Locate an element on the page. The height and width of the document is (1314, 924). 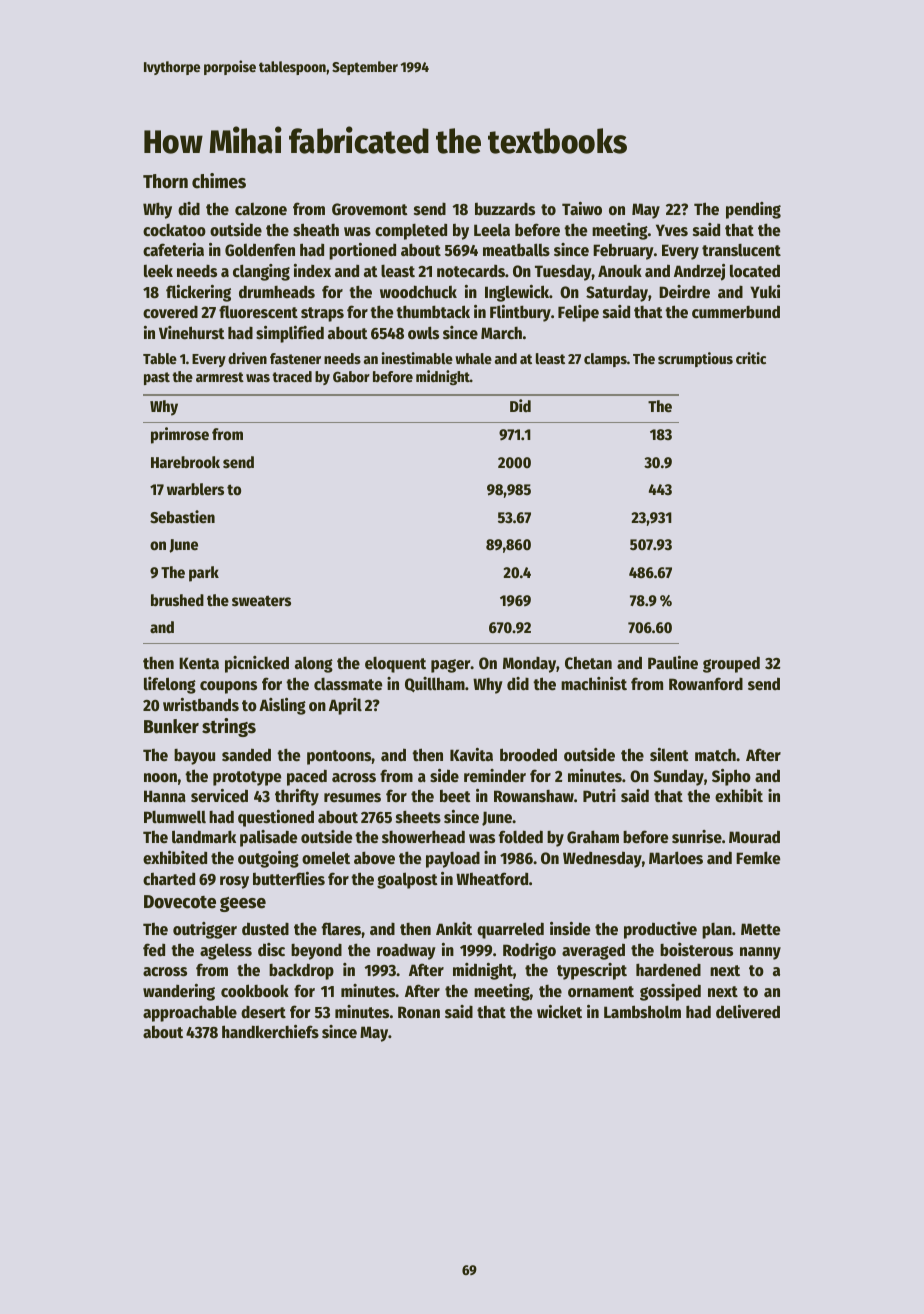
chimes is located at coordinates (219, 181).
